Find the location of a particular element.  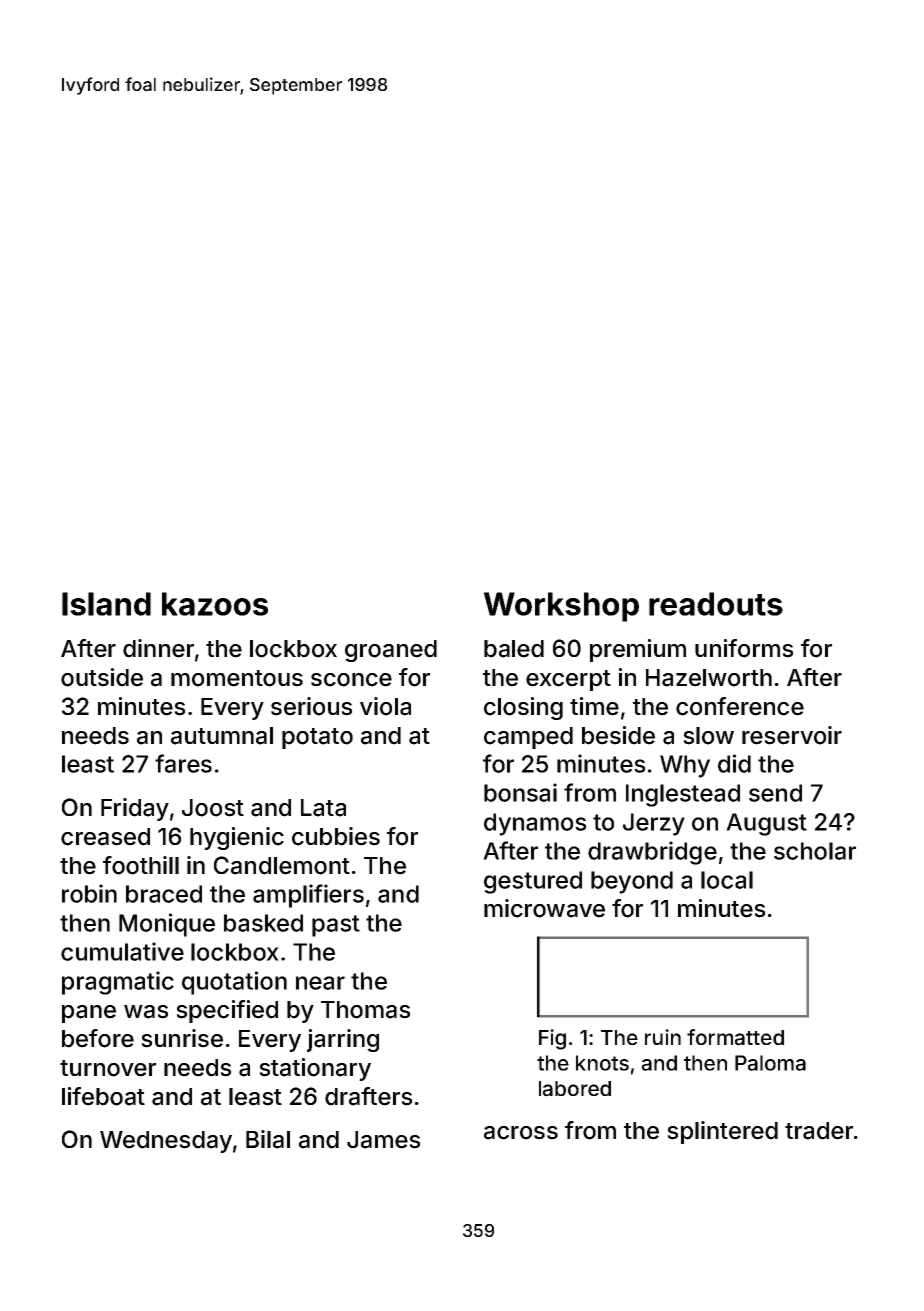

readouts is located at coordinates (716, 604).
